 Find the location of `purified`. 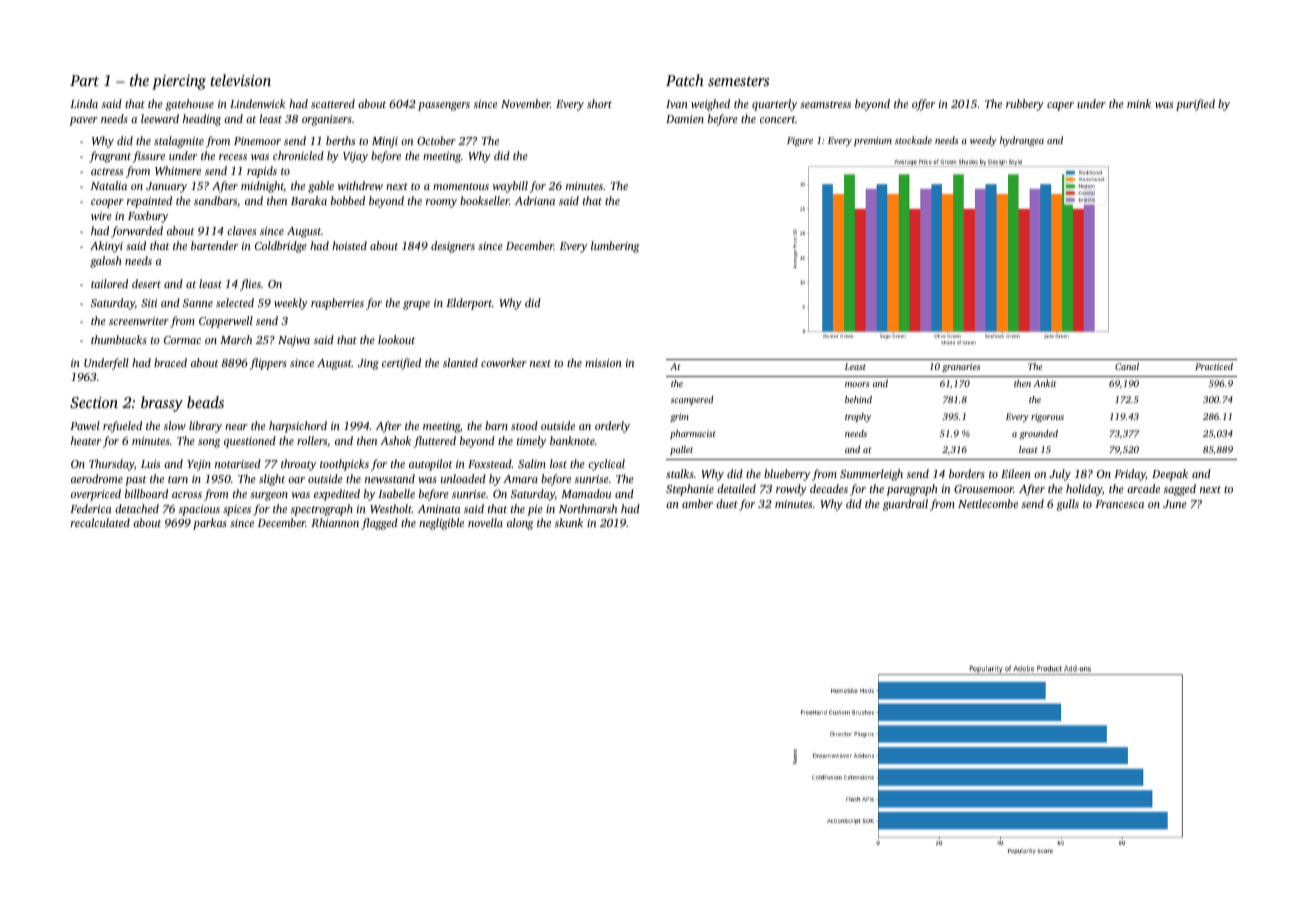

purified is located at coordinates (1195, 105).
